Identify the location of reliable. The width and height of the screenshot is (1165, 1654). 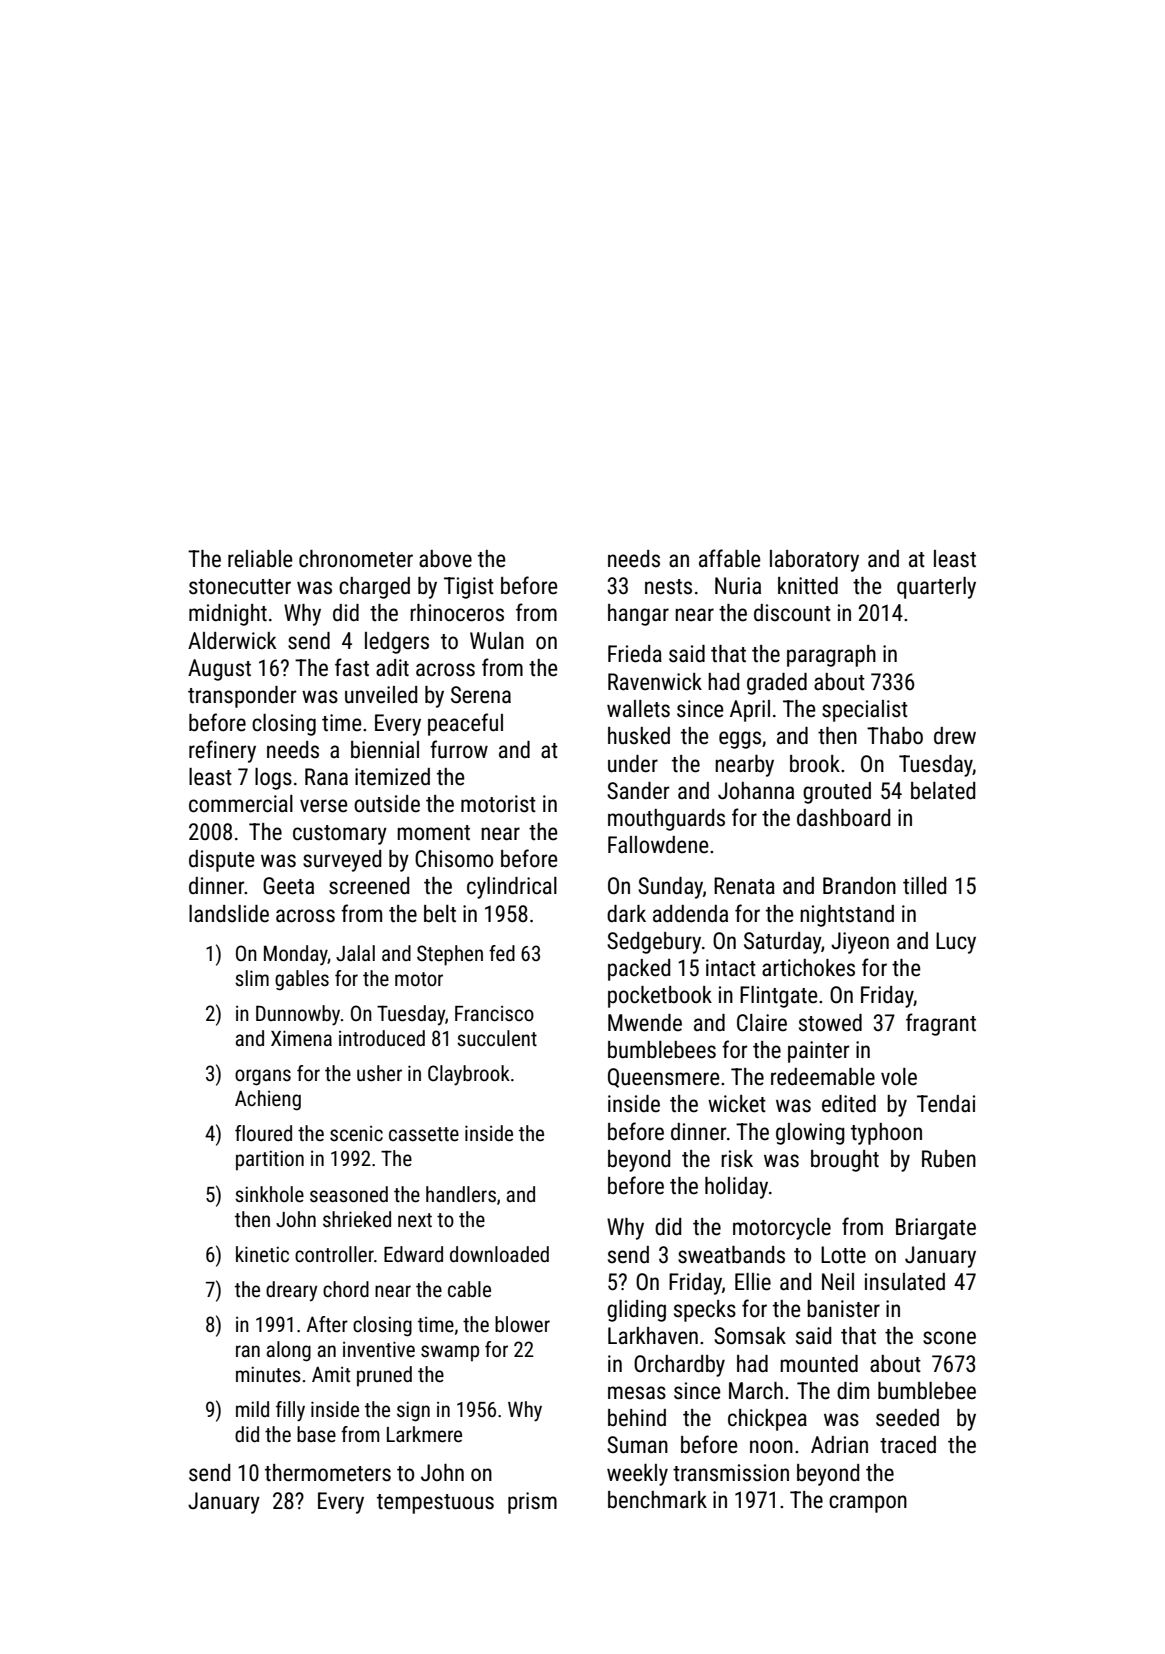
(260, 559).
